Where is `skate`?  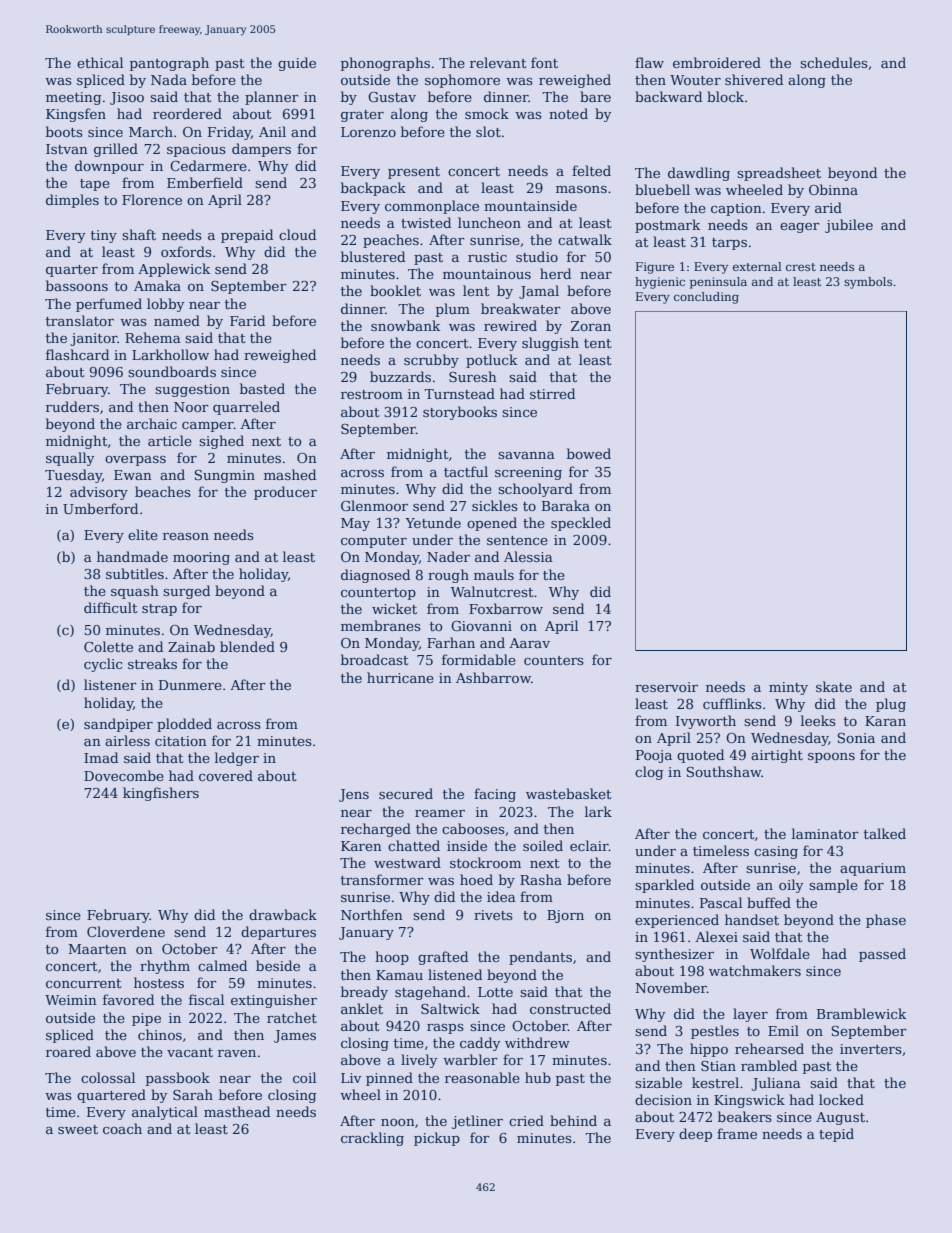 skate is located at coordinates (834, 686).
